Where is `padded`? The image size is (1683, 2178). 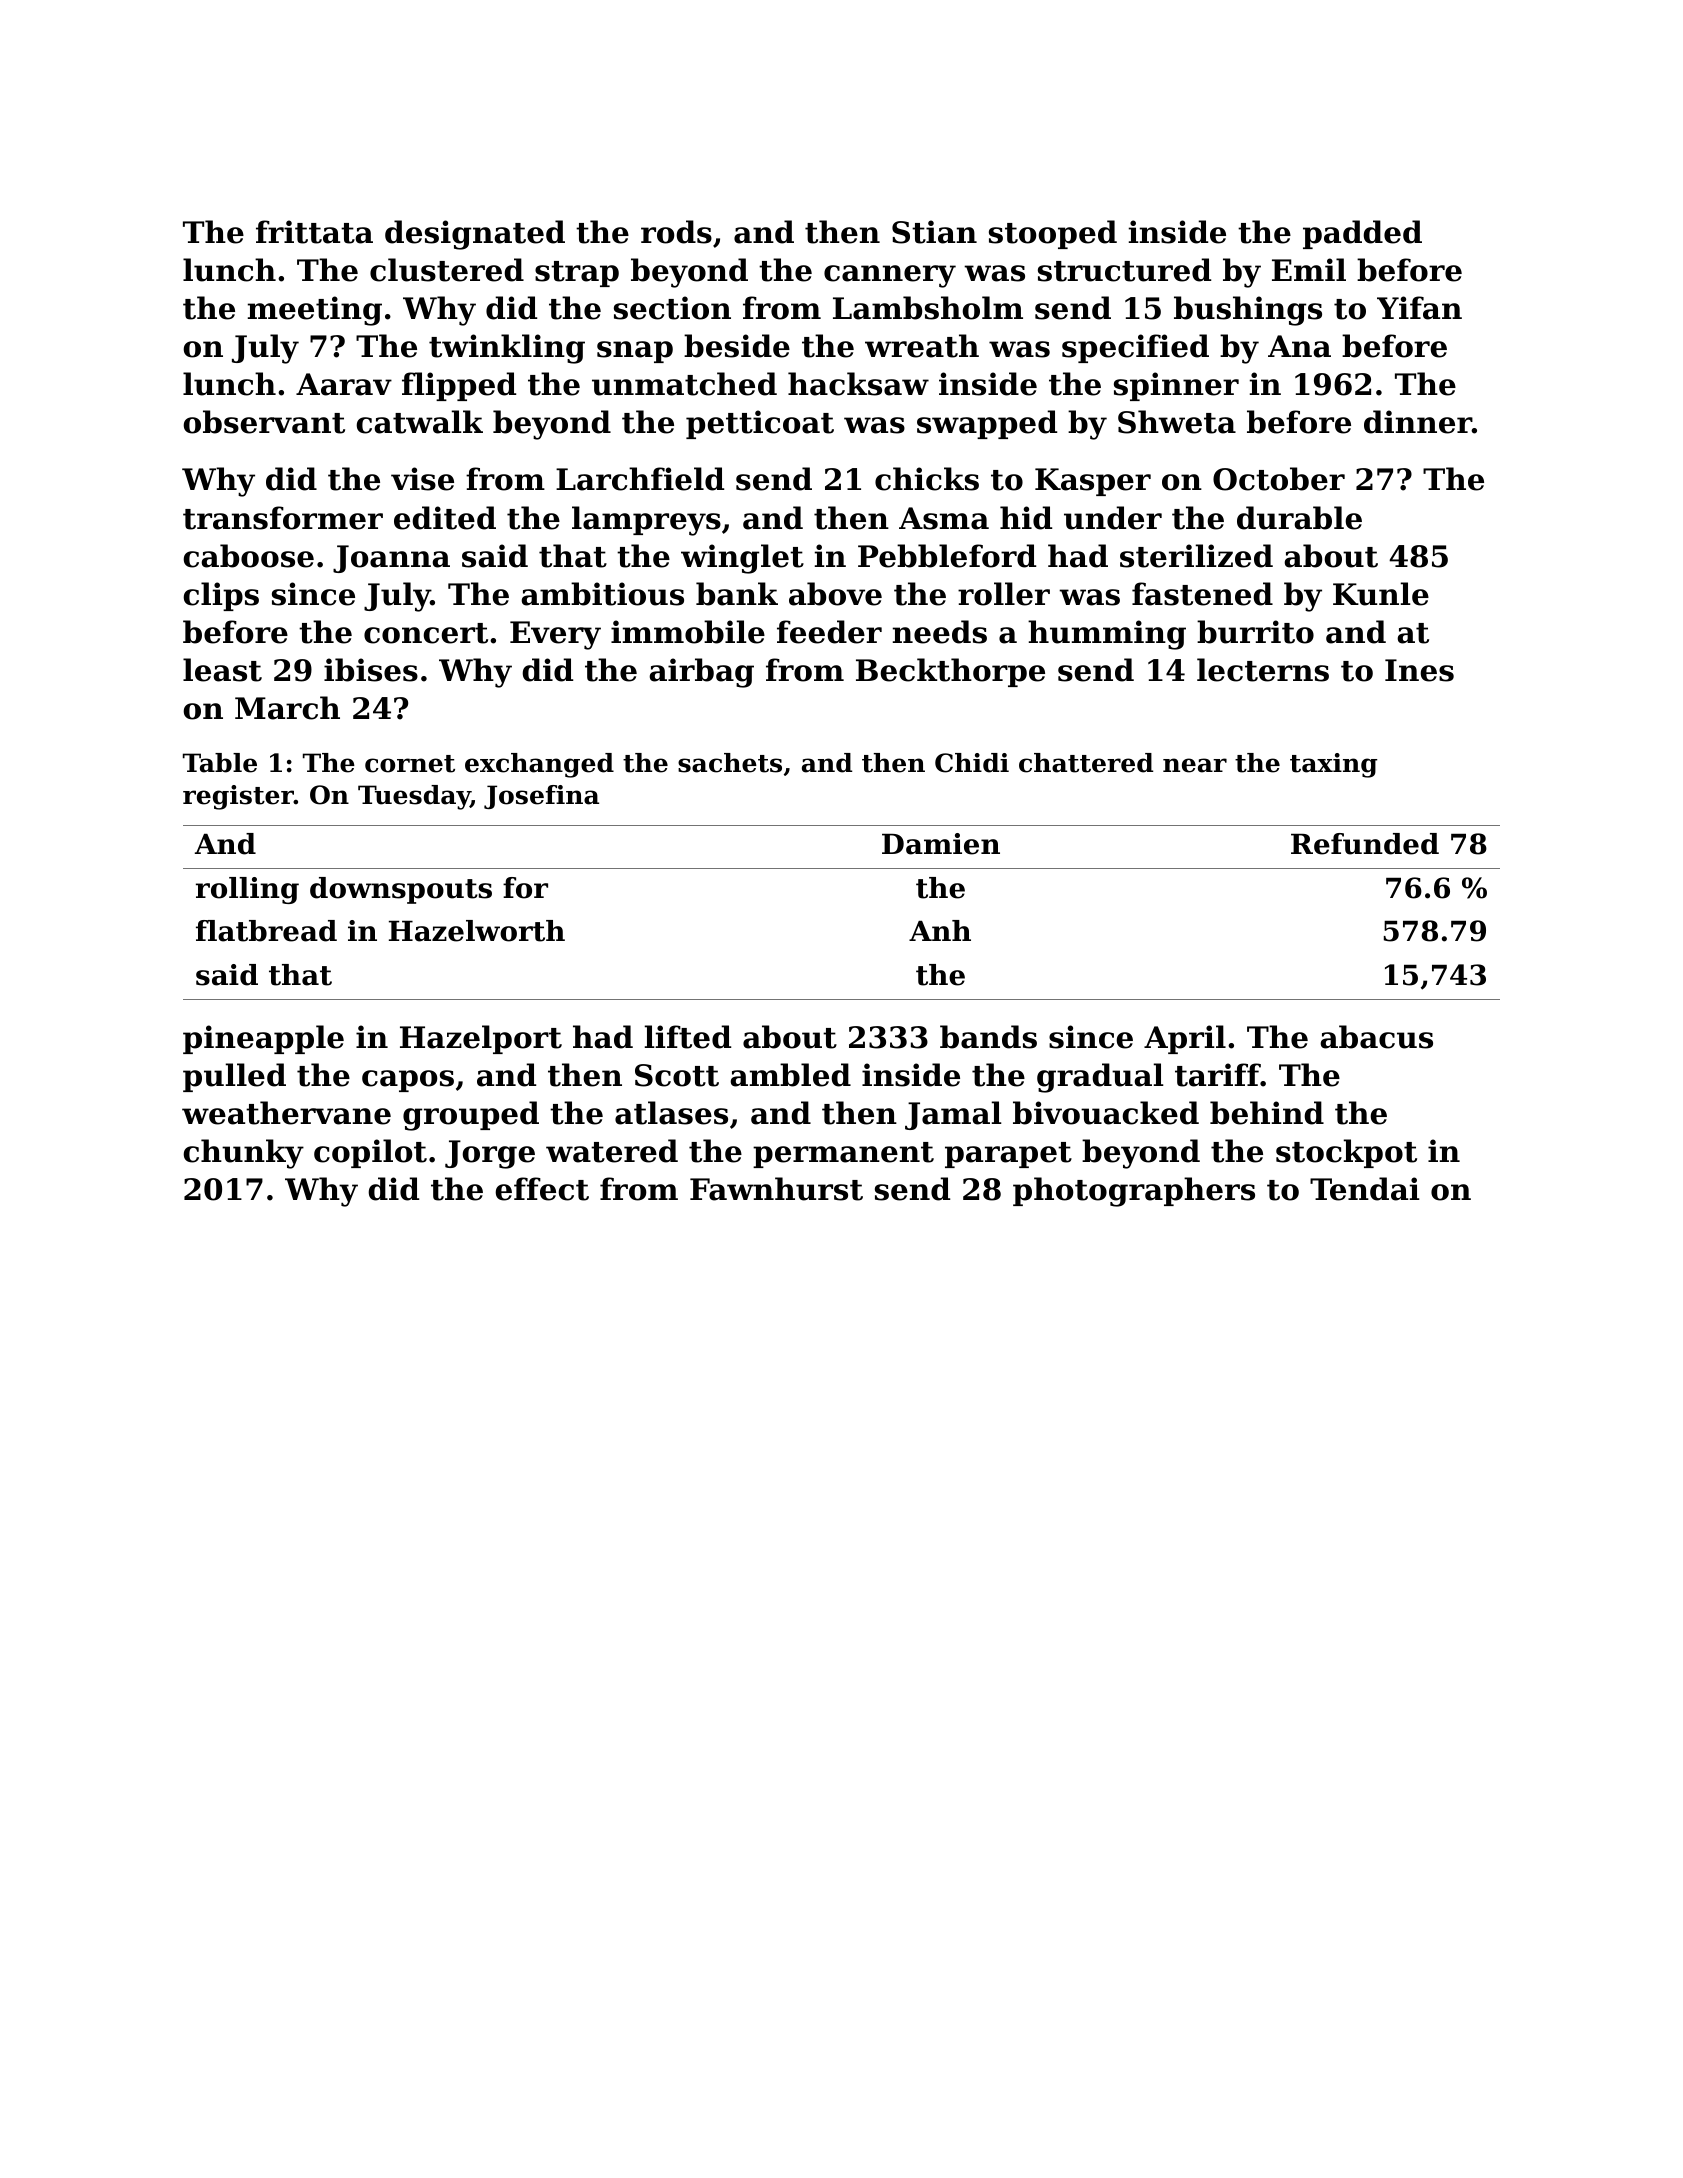 padded is located at coordinates (1362, 234).
